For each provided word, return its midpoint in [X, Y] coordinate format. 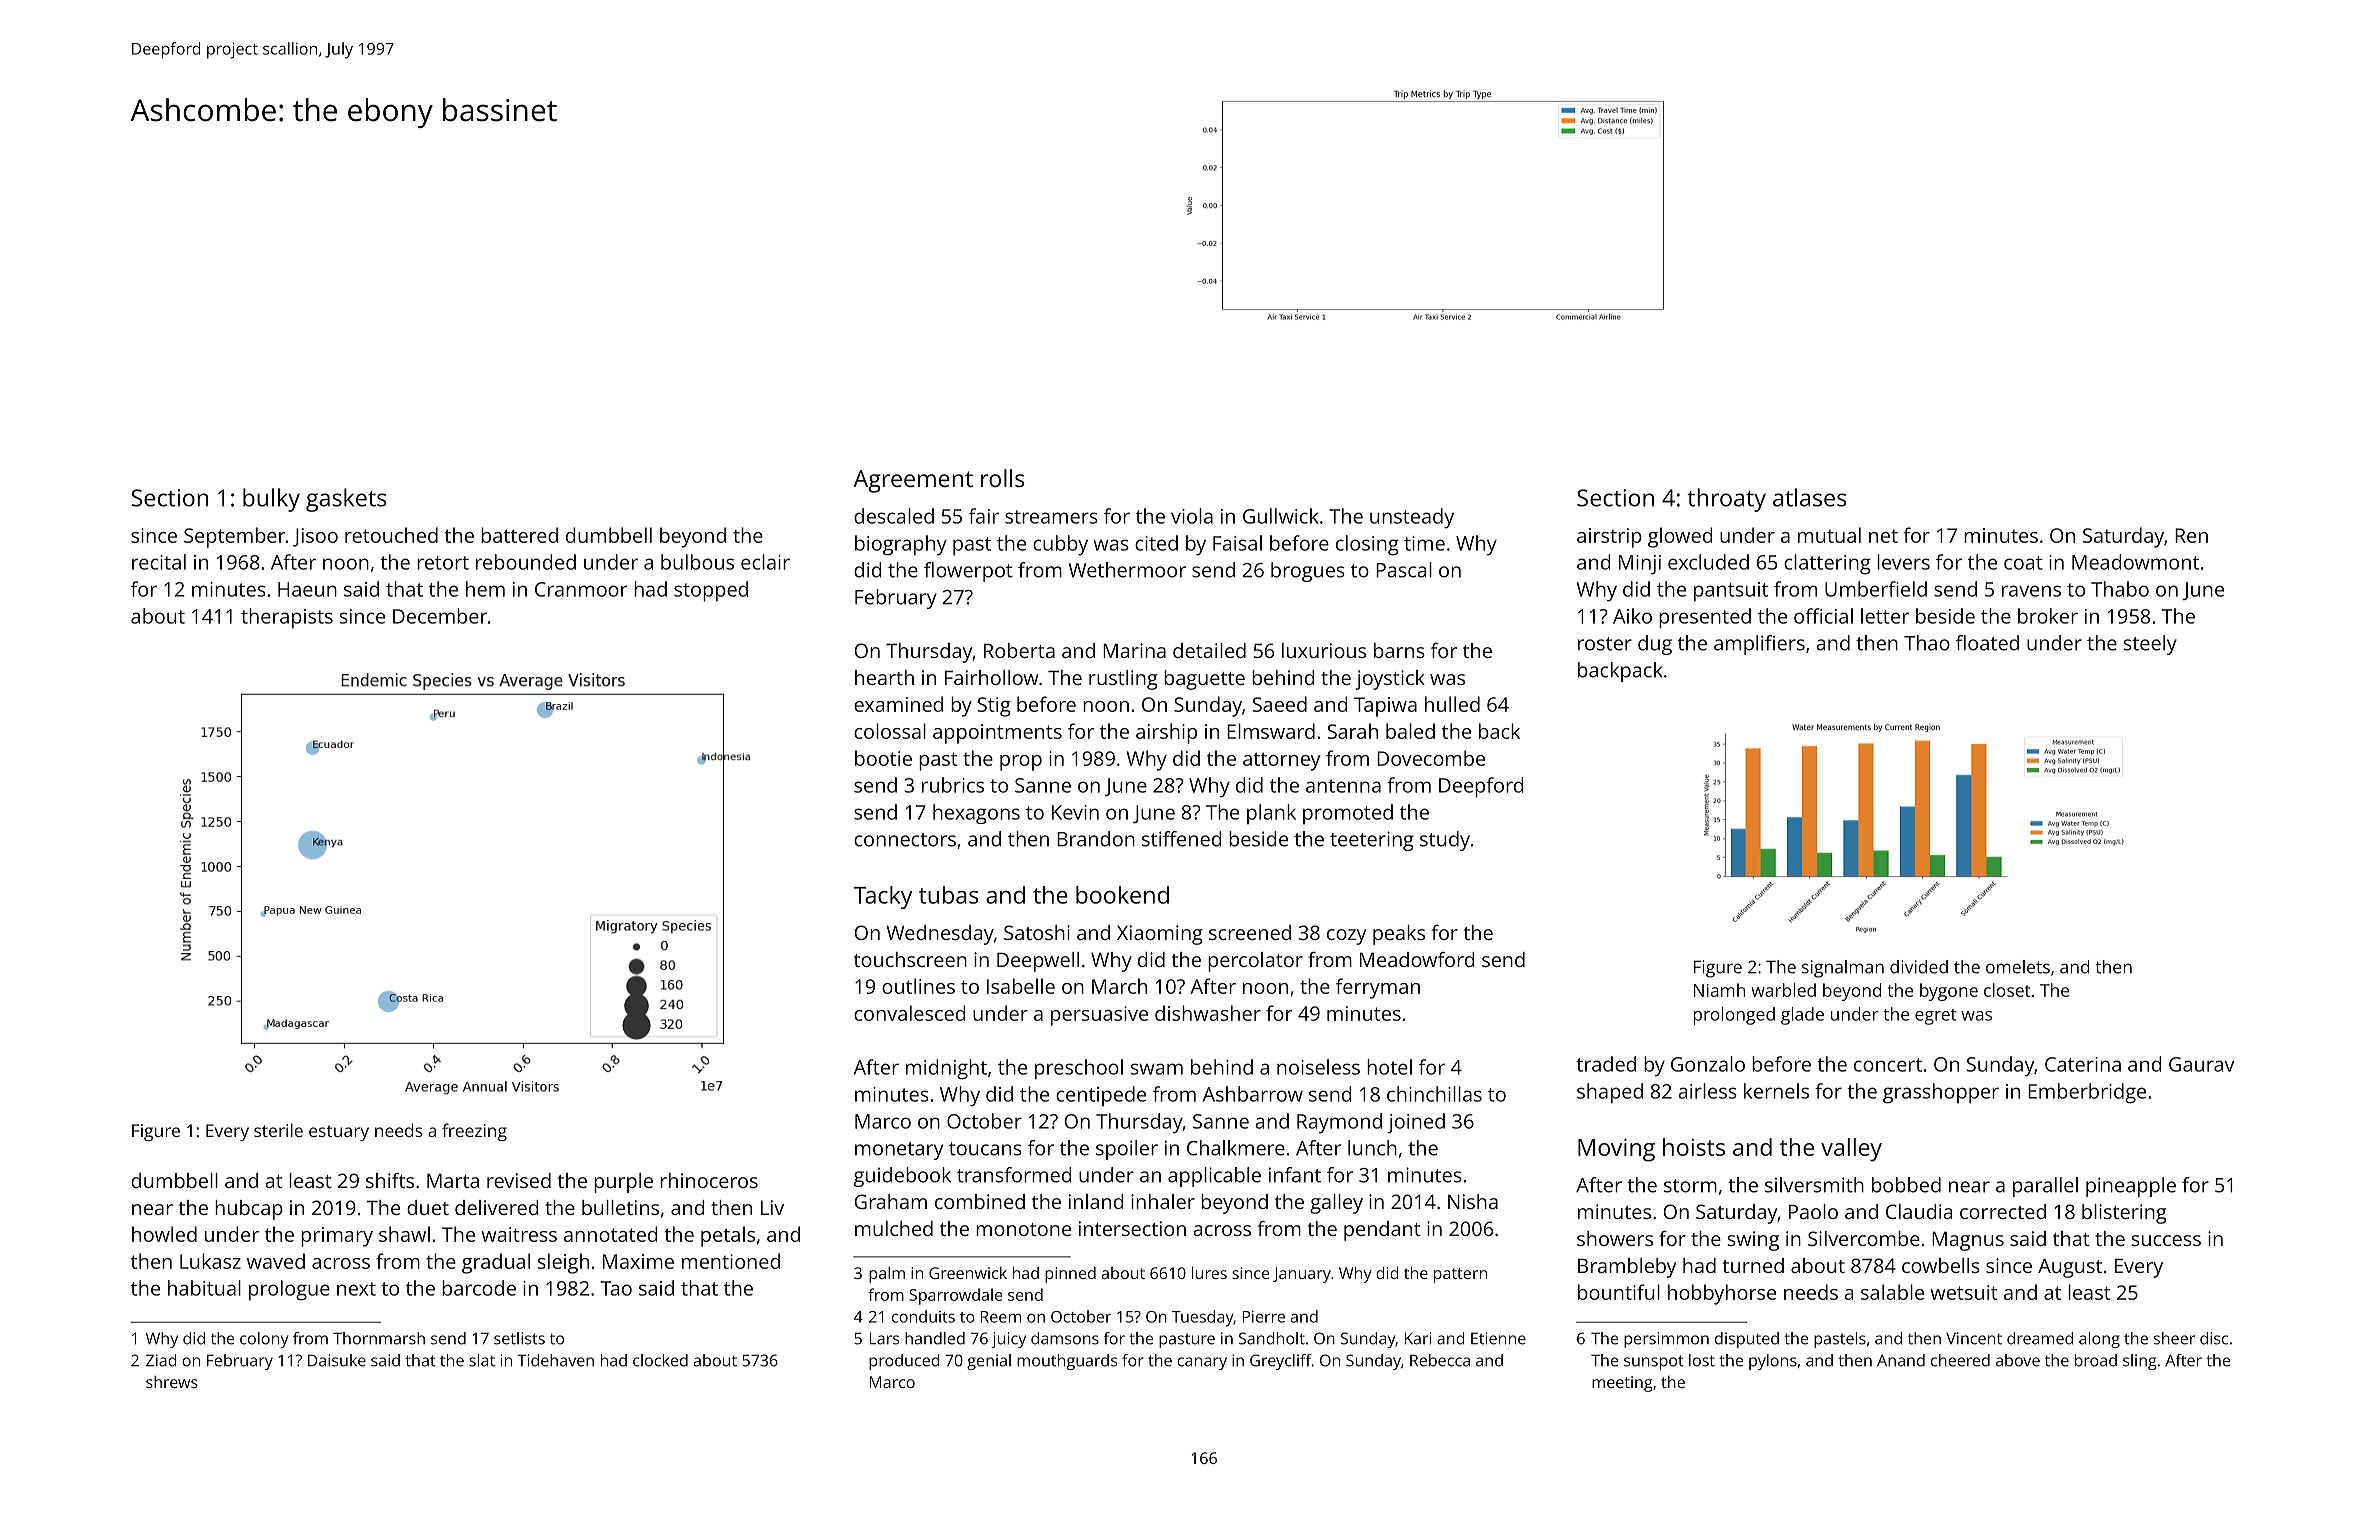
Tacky [882, 897]
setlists [519, 1338]
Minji [1640, 565]
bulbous [697, 562]
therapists [287, 618]
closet [2007, 990]
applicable [1214, 1177]
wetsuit [1964, 1292]
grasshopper [1941, 1093]
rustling [1123, 680]
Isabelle [1021, 986]
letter [1885, 616]
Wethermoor [1127, 570]
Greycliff [1281, 1362]
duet [428, 1207]
